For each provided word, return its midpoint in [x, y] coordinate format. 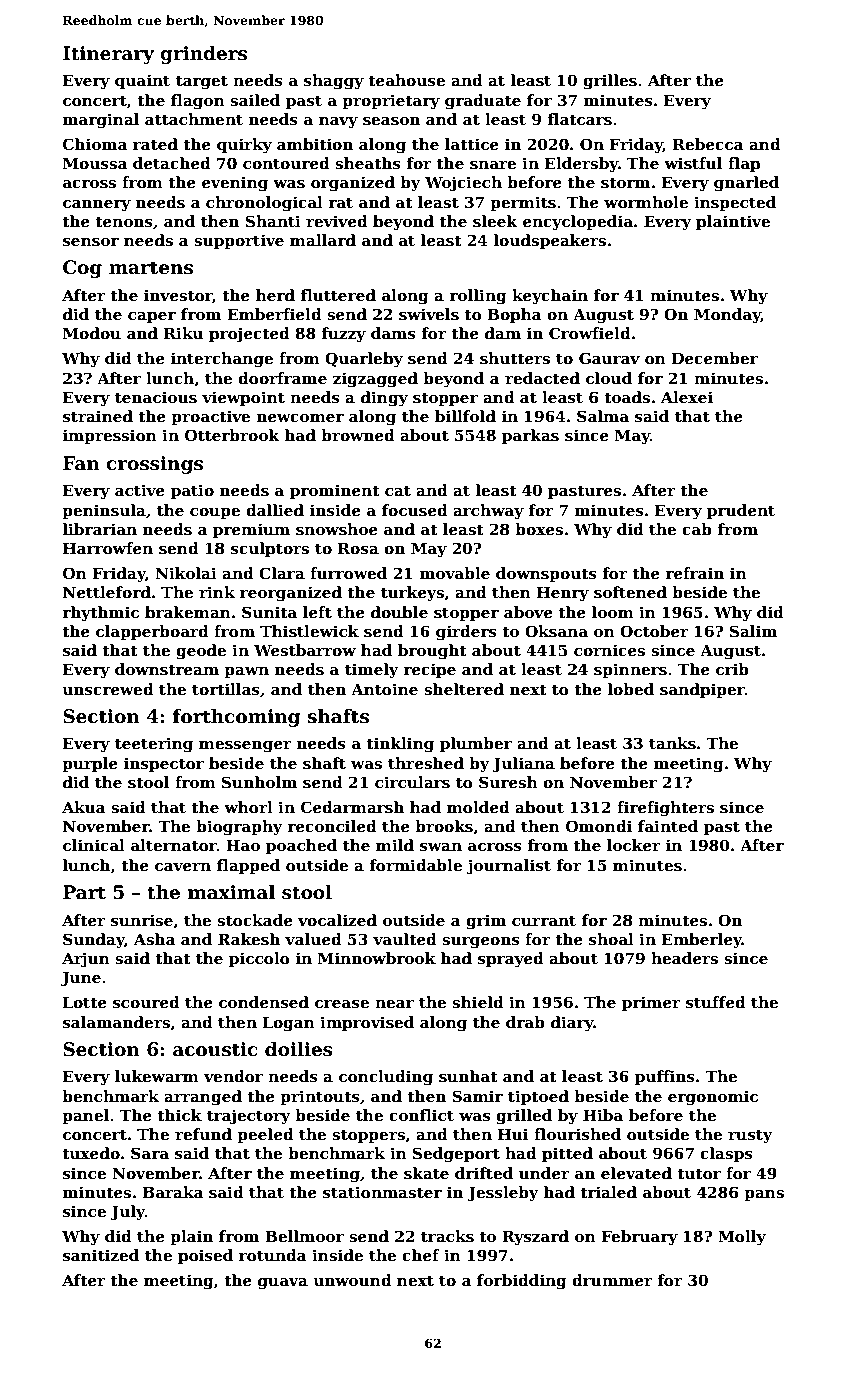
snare [493, 165]
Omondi [599, 826]
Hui [513, 1134]
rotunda [273, 1255]
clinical [94, 845]
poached [301, 846]
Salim [753, 631]
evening [235, 184]
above [528, 612]
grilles [610, 82]
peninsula [104, 511]
